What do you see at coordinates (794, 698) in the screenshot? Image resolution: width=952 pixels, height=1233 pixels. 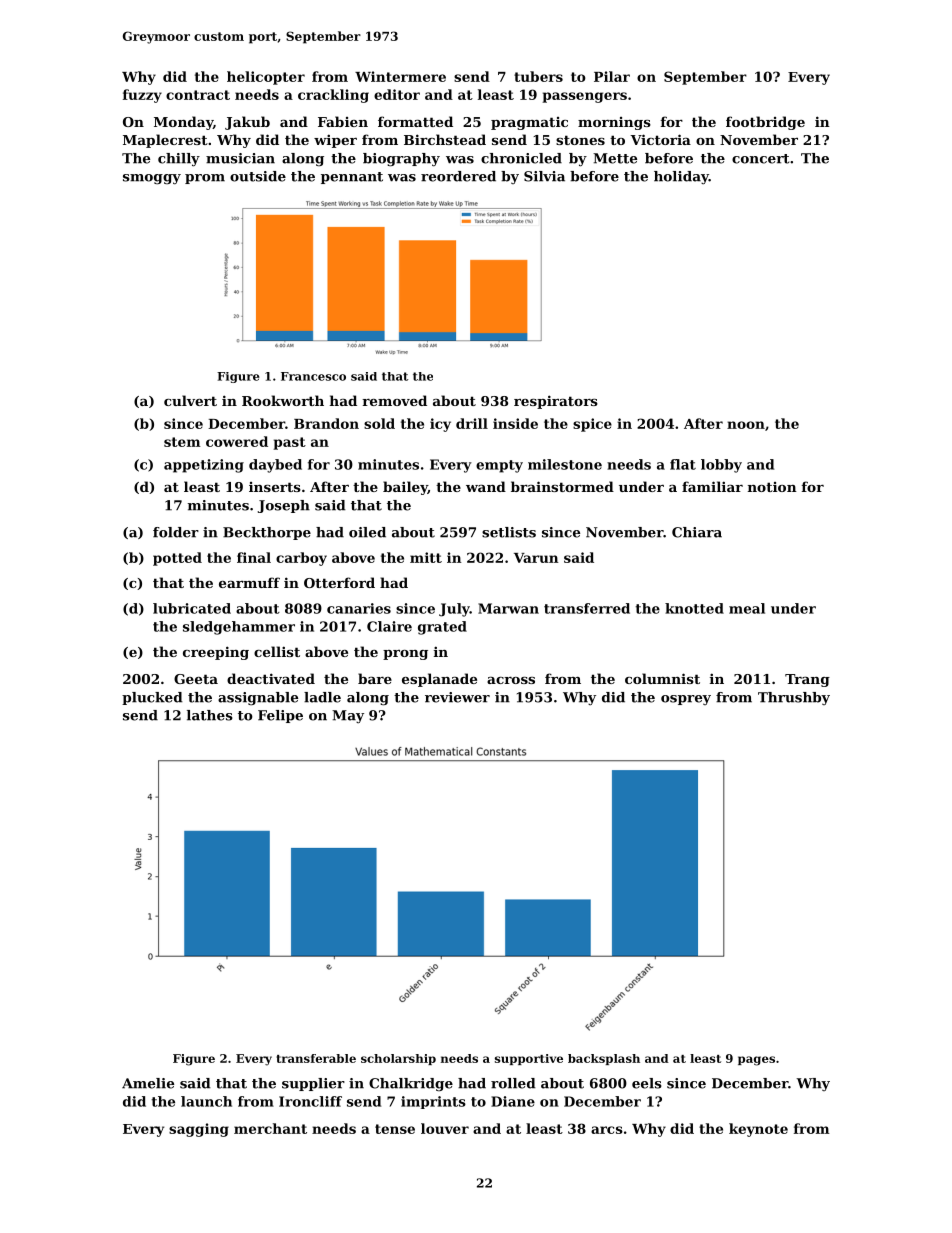 I see `Thrushby` at bounding box center [794, 698].
